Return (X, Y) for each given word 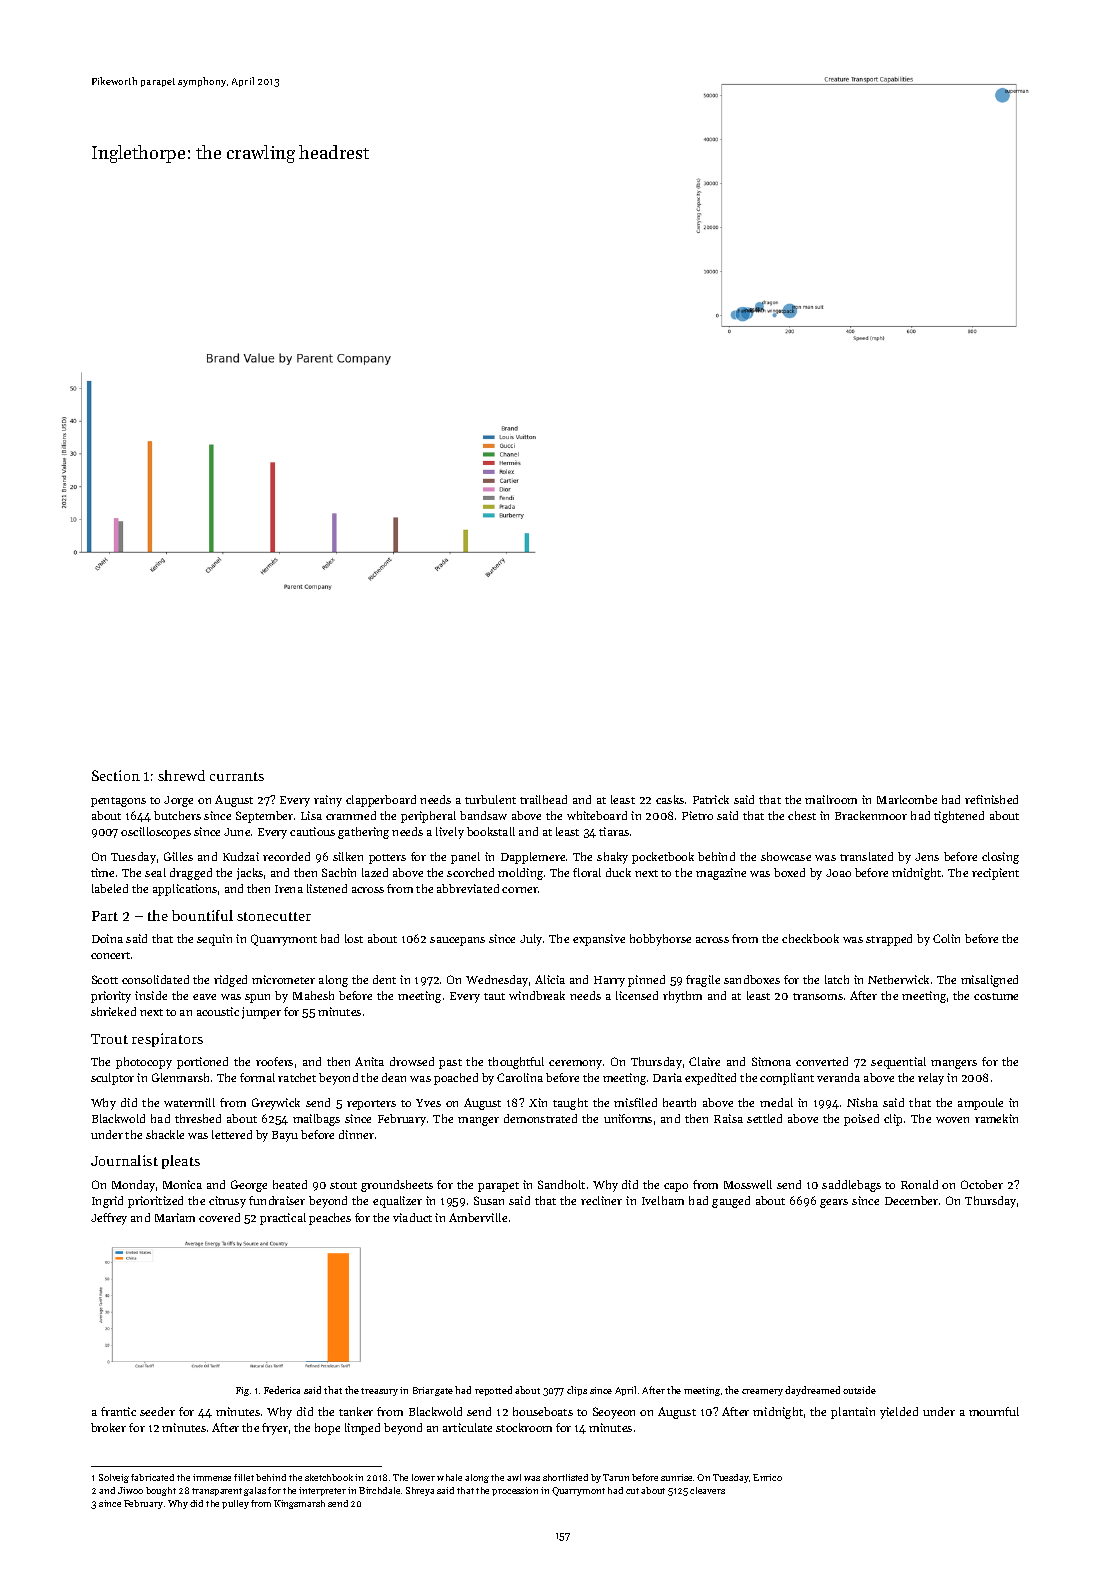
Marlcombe (907, 799)
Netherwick (898, 979)
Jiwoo (130, 1490)
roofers (274, 1061)
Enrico (767, 1477)
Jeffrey (109, 1219)
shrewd (181, 775)
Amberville (478, 1217)
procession (515, 1491)
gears (834, 1203)
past (450, 1064)
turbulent (490, 799)
